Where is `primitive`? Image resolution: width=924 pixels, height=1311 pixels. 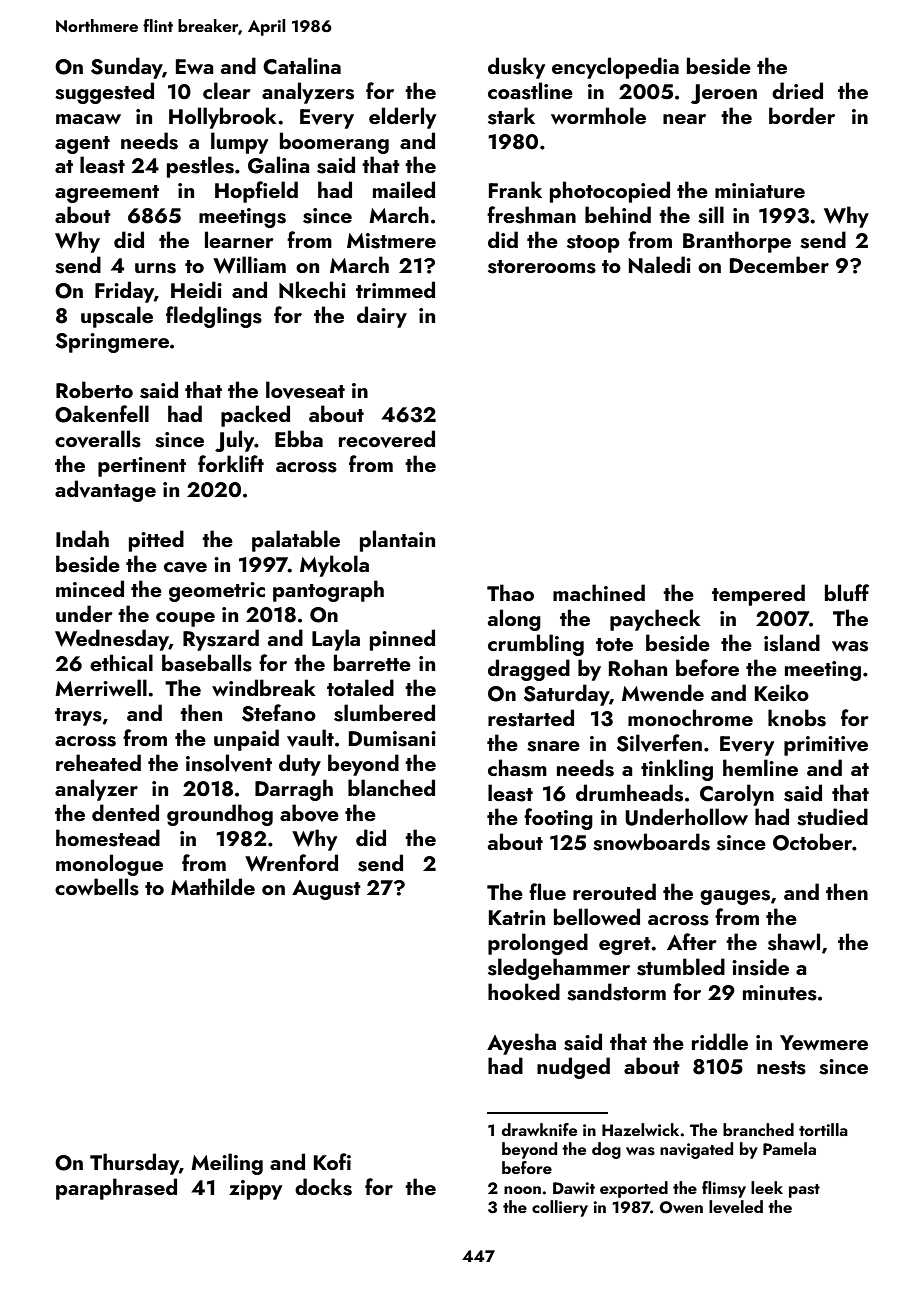
primitive is located at coordinates (826, 746).
